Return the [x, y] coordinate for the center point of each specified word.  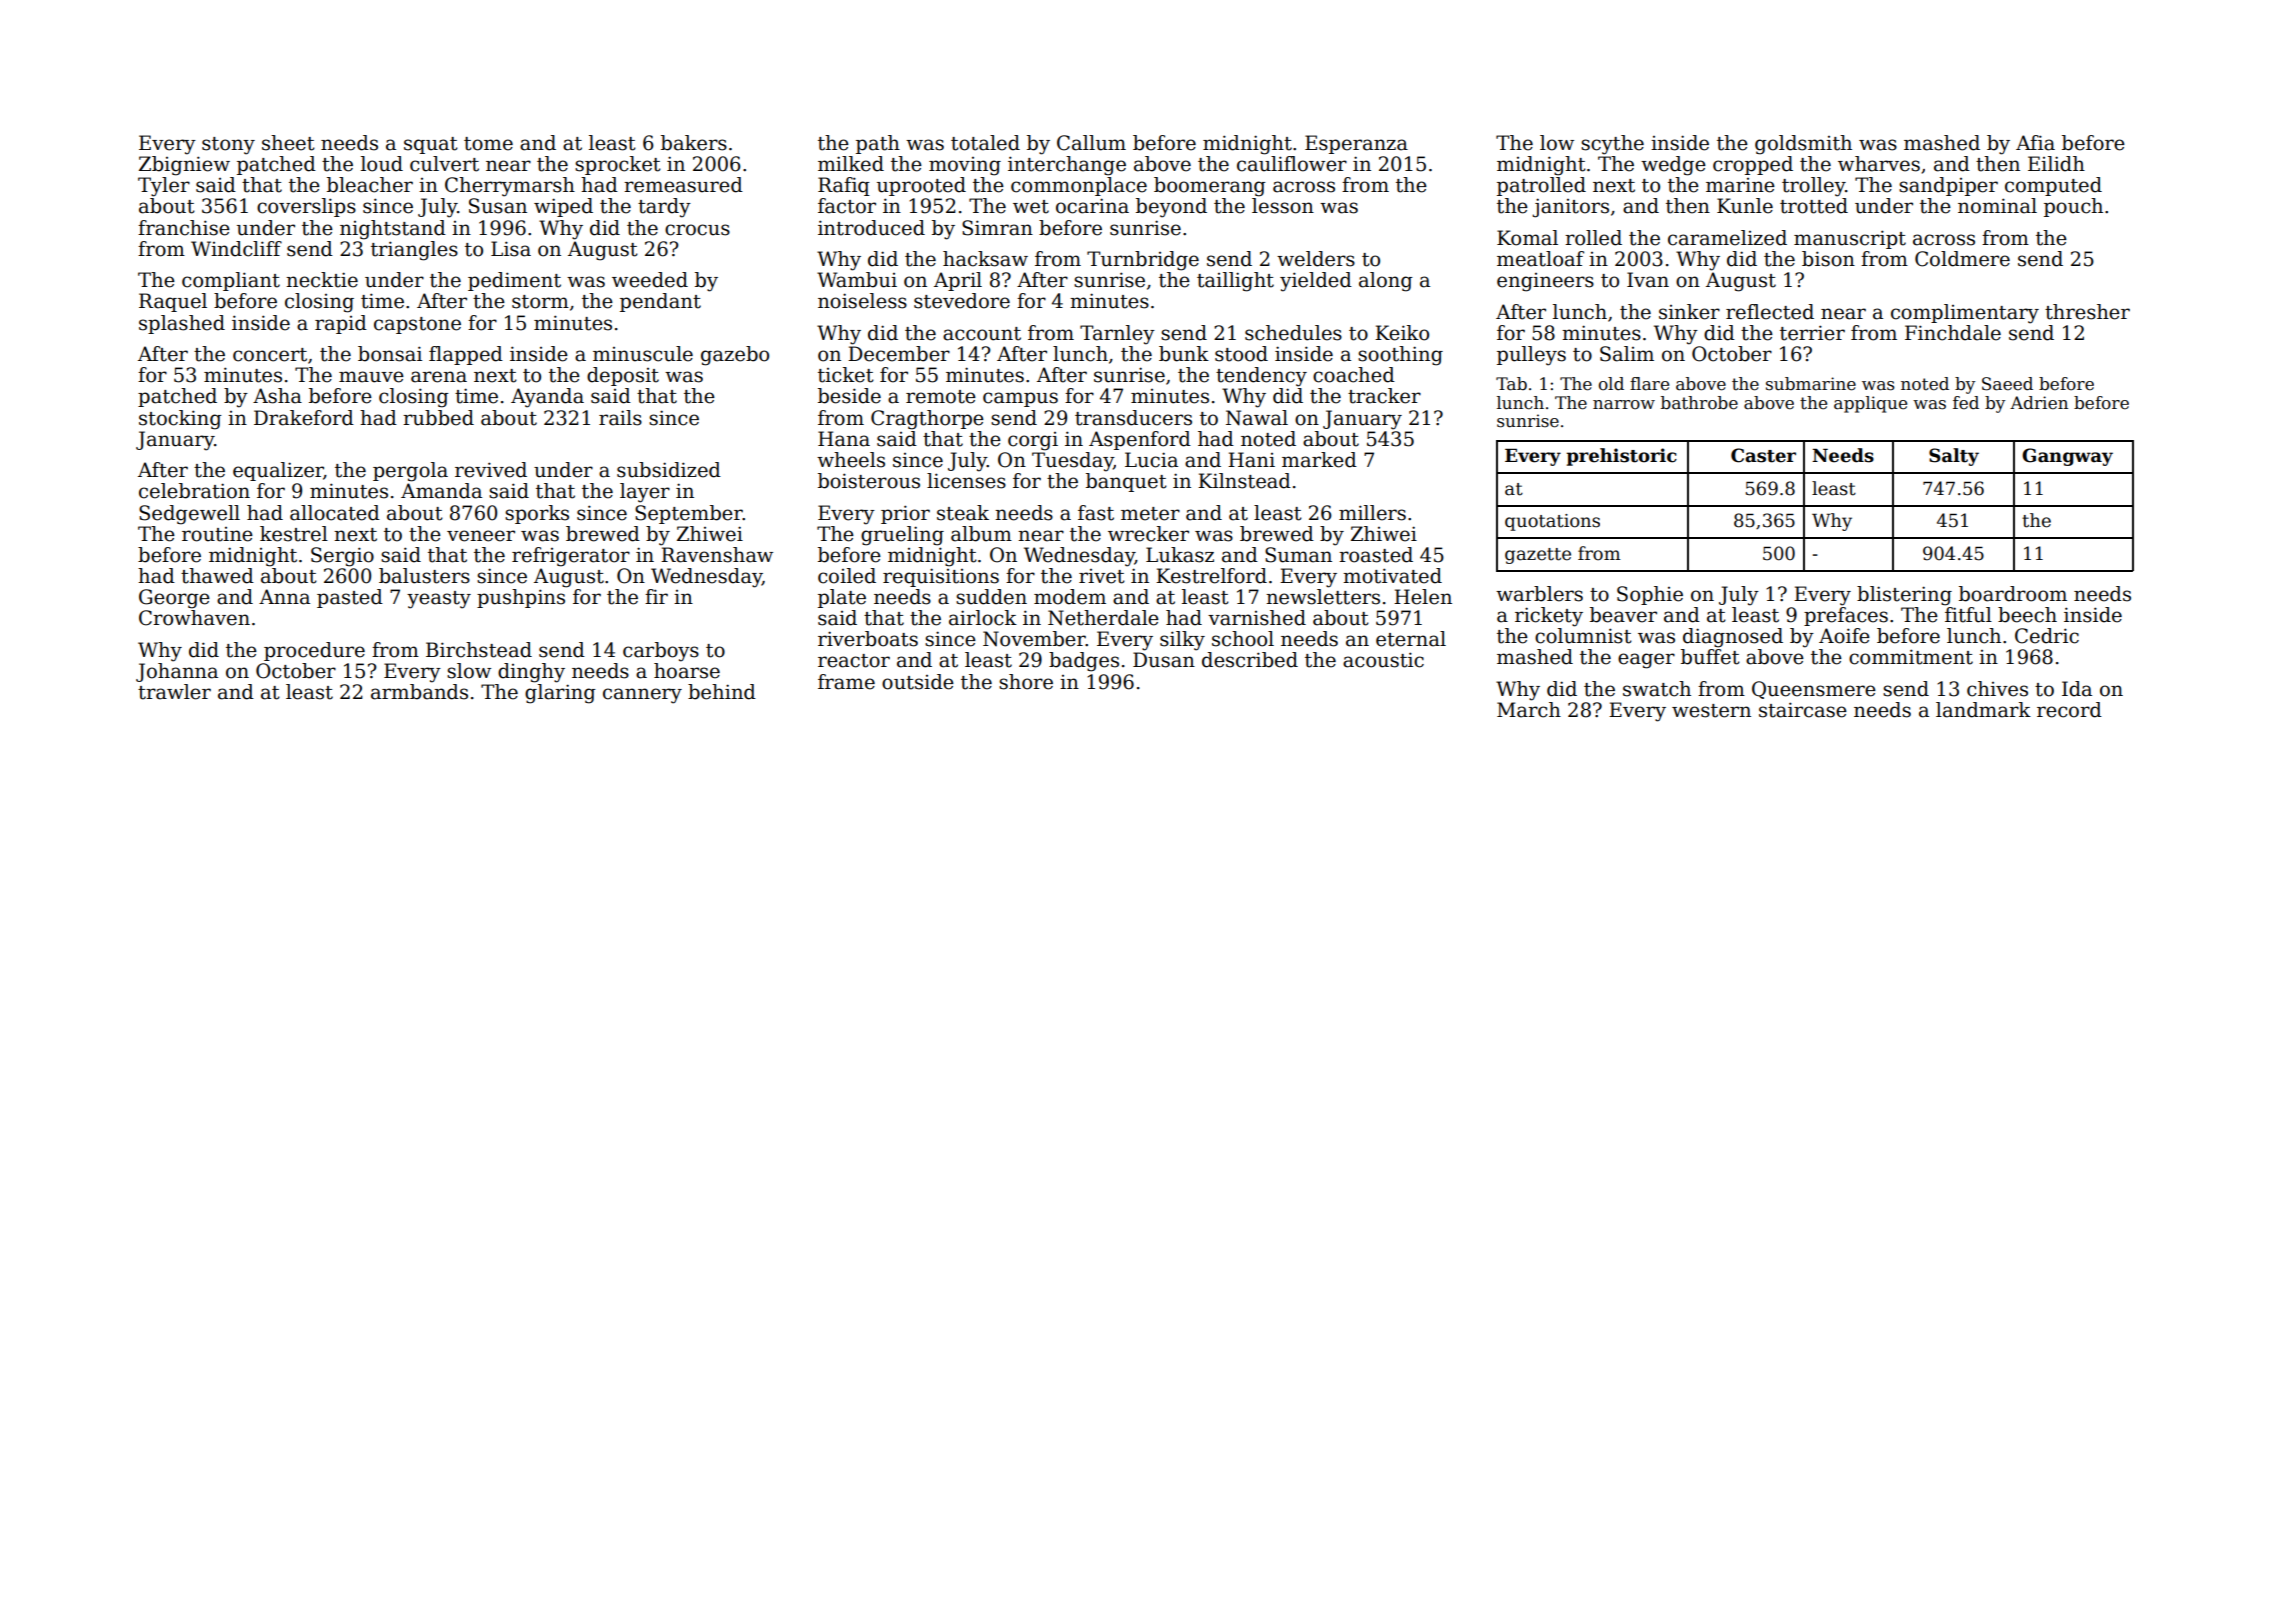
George [174, 599]
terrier [1812, 333]
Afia [2035, 143]
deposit [623, 376]
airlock [983, 618]
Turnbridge [1143, 261]
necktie [322, 280]
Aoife [1844, 636]
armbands [419, 692]
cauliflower [1292, 164]
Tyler [164, 187]
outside [918, 682]
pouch [2073, 207]
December [899, 354]
